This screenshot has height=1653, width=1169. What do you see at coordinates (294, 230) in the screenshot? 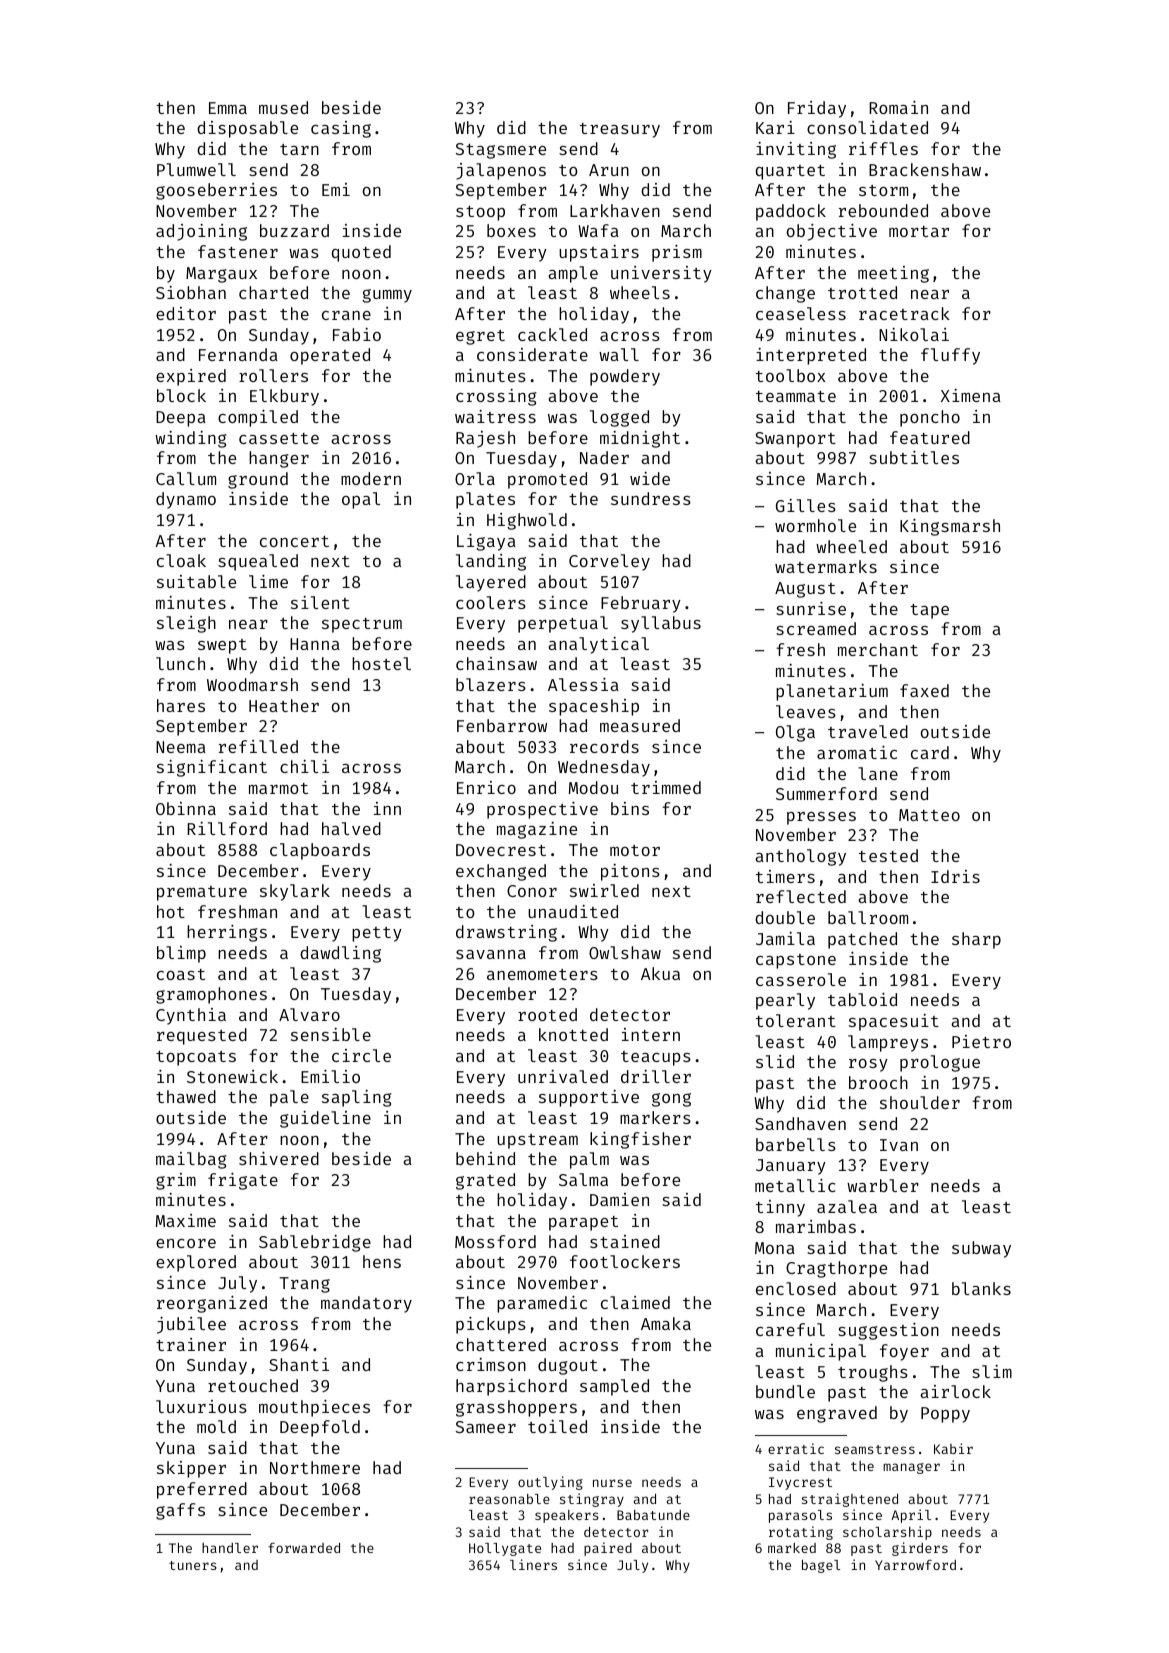
I see `buzzard` at bounding box center [294, 230].
